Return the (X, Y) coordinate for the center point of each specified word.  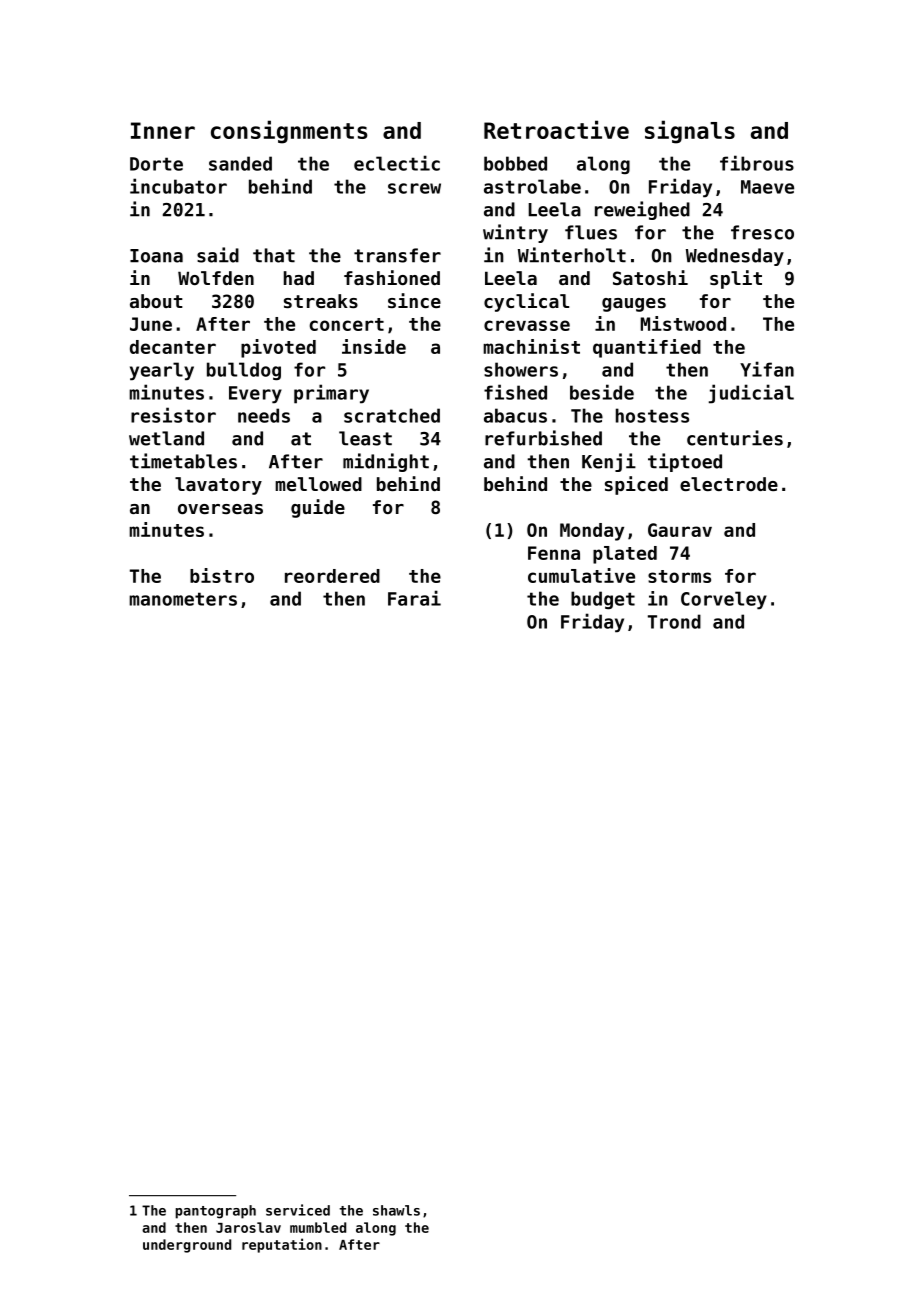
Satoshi (650, 277)
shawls (396, 1210)
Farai (414, 598)
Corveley (724, 600)
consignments (289, 132)
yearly (162, 371)
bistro (222, 575)
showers (521, 369)
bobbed (515, 163)
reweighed (642, 210)
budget (603, 600)
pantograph (215, 1212)
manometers (183, 599)
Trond (674, 621)
